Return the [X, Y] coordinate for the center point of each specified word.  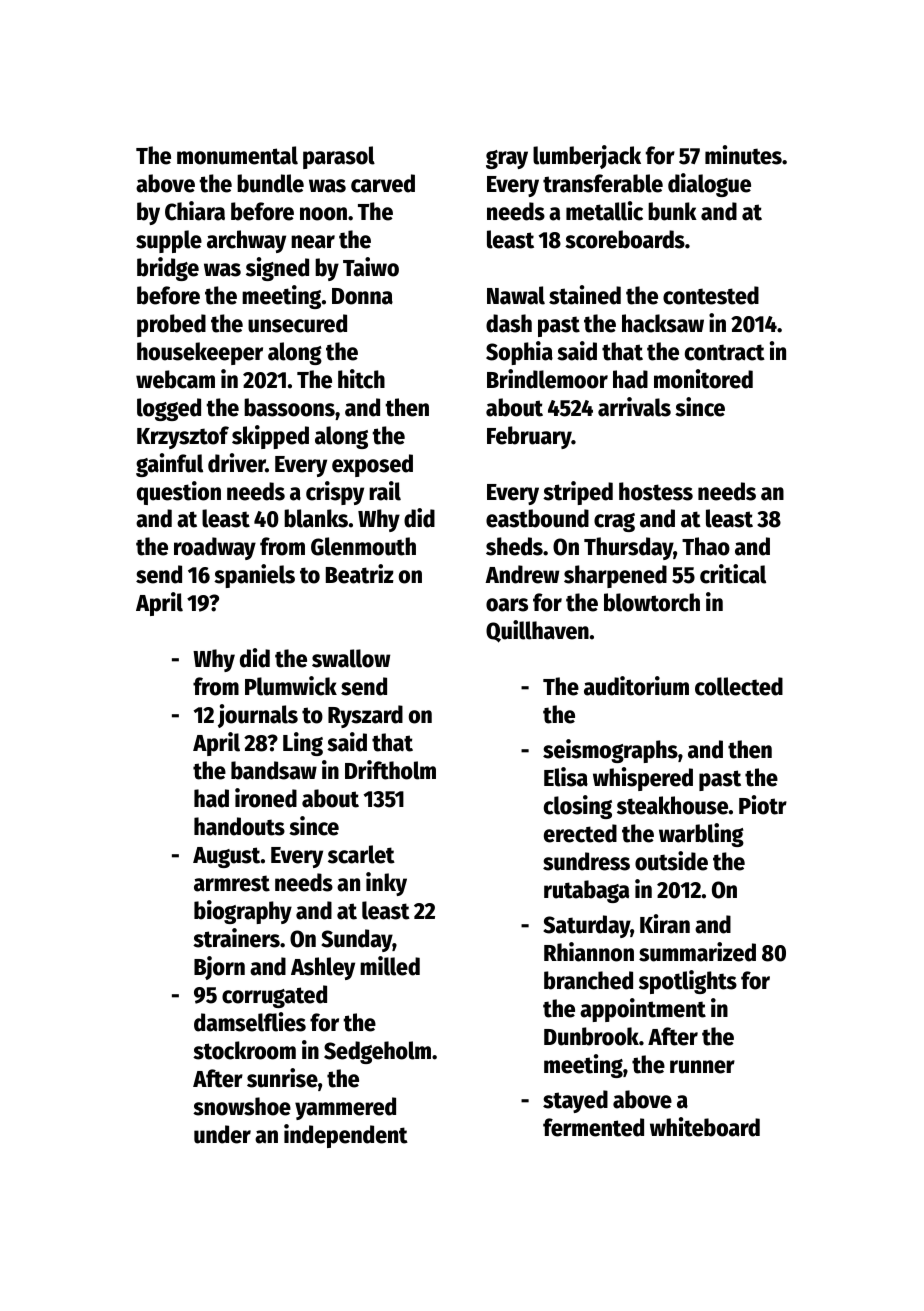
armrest [232, 883]
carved [383, 183]
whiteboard [705, 1127]
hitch [361, 379]
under [222, 1134]
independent [346, 1136]
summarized [697, 952]
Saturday [586, 926]
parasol [339, 157]
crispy [335, 493]
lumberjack [587, 157]
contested [711, 295]
